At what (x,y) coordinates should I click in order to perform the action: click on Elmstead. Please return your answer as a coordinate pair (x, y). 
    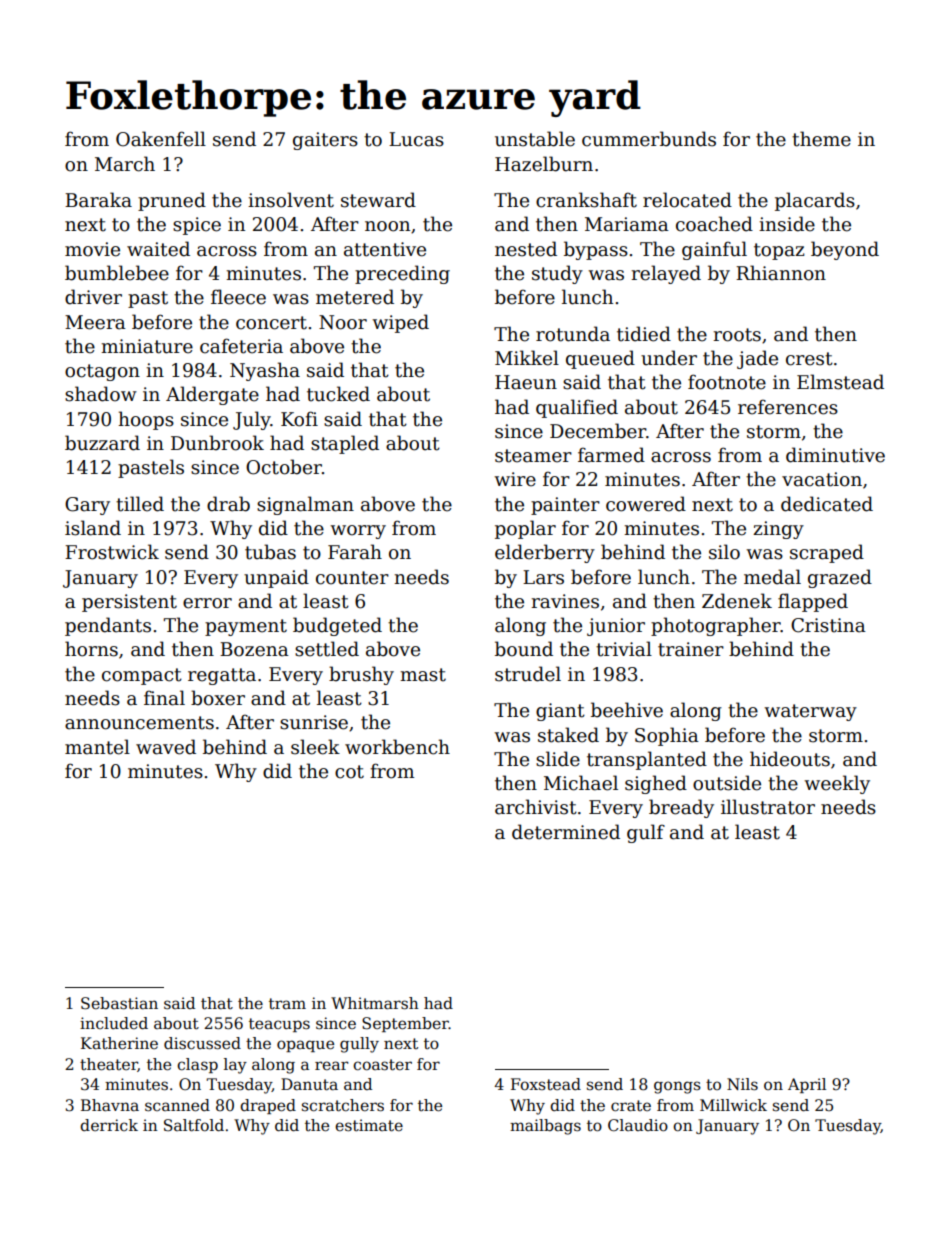
    Looking at the image, I should click on (840, 382).
